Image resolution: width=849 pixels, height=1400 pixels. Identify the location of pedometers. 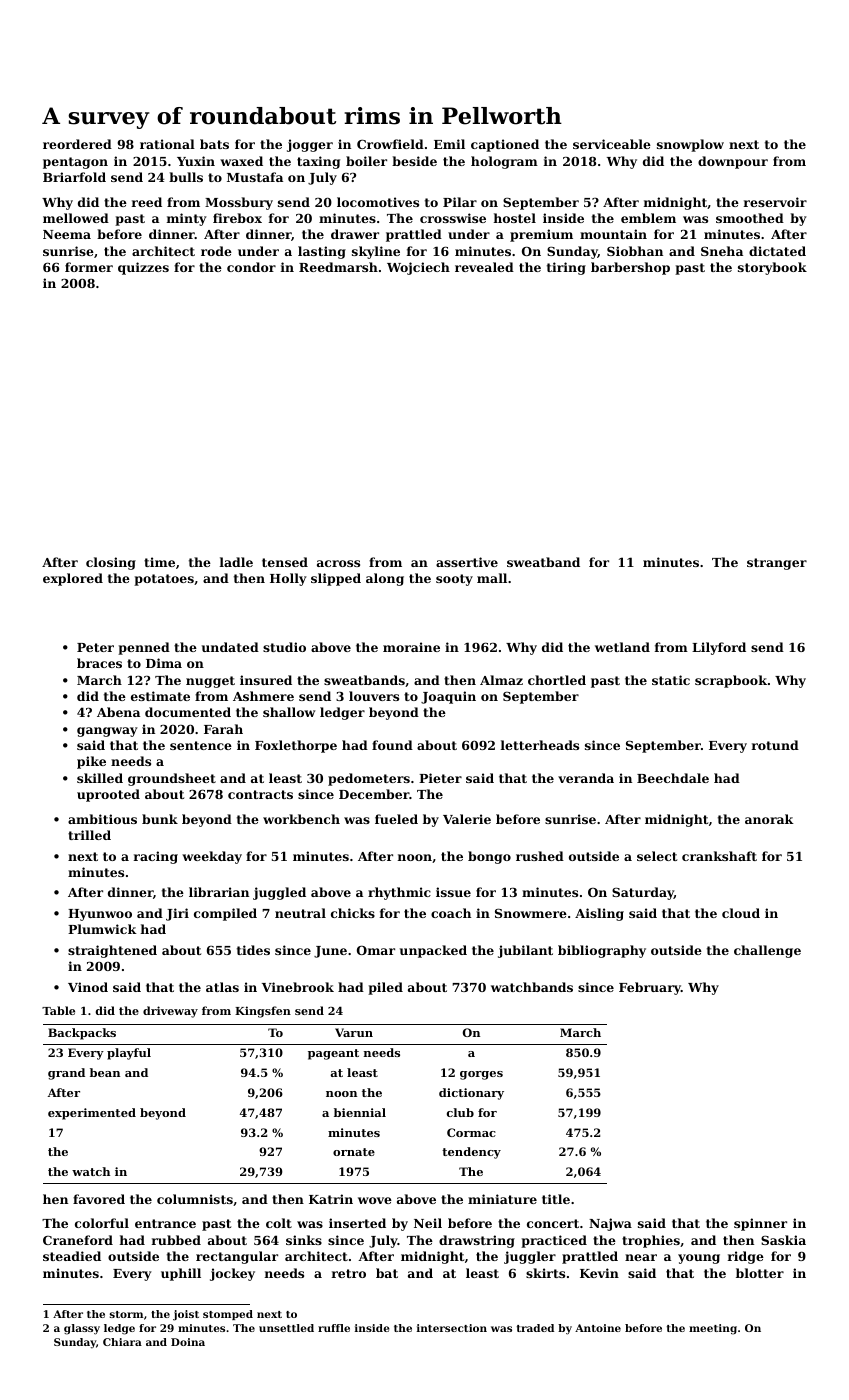
(369, 779).
